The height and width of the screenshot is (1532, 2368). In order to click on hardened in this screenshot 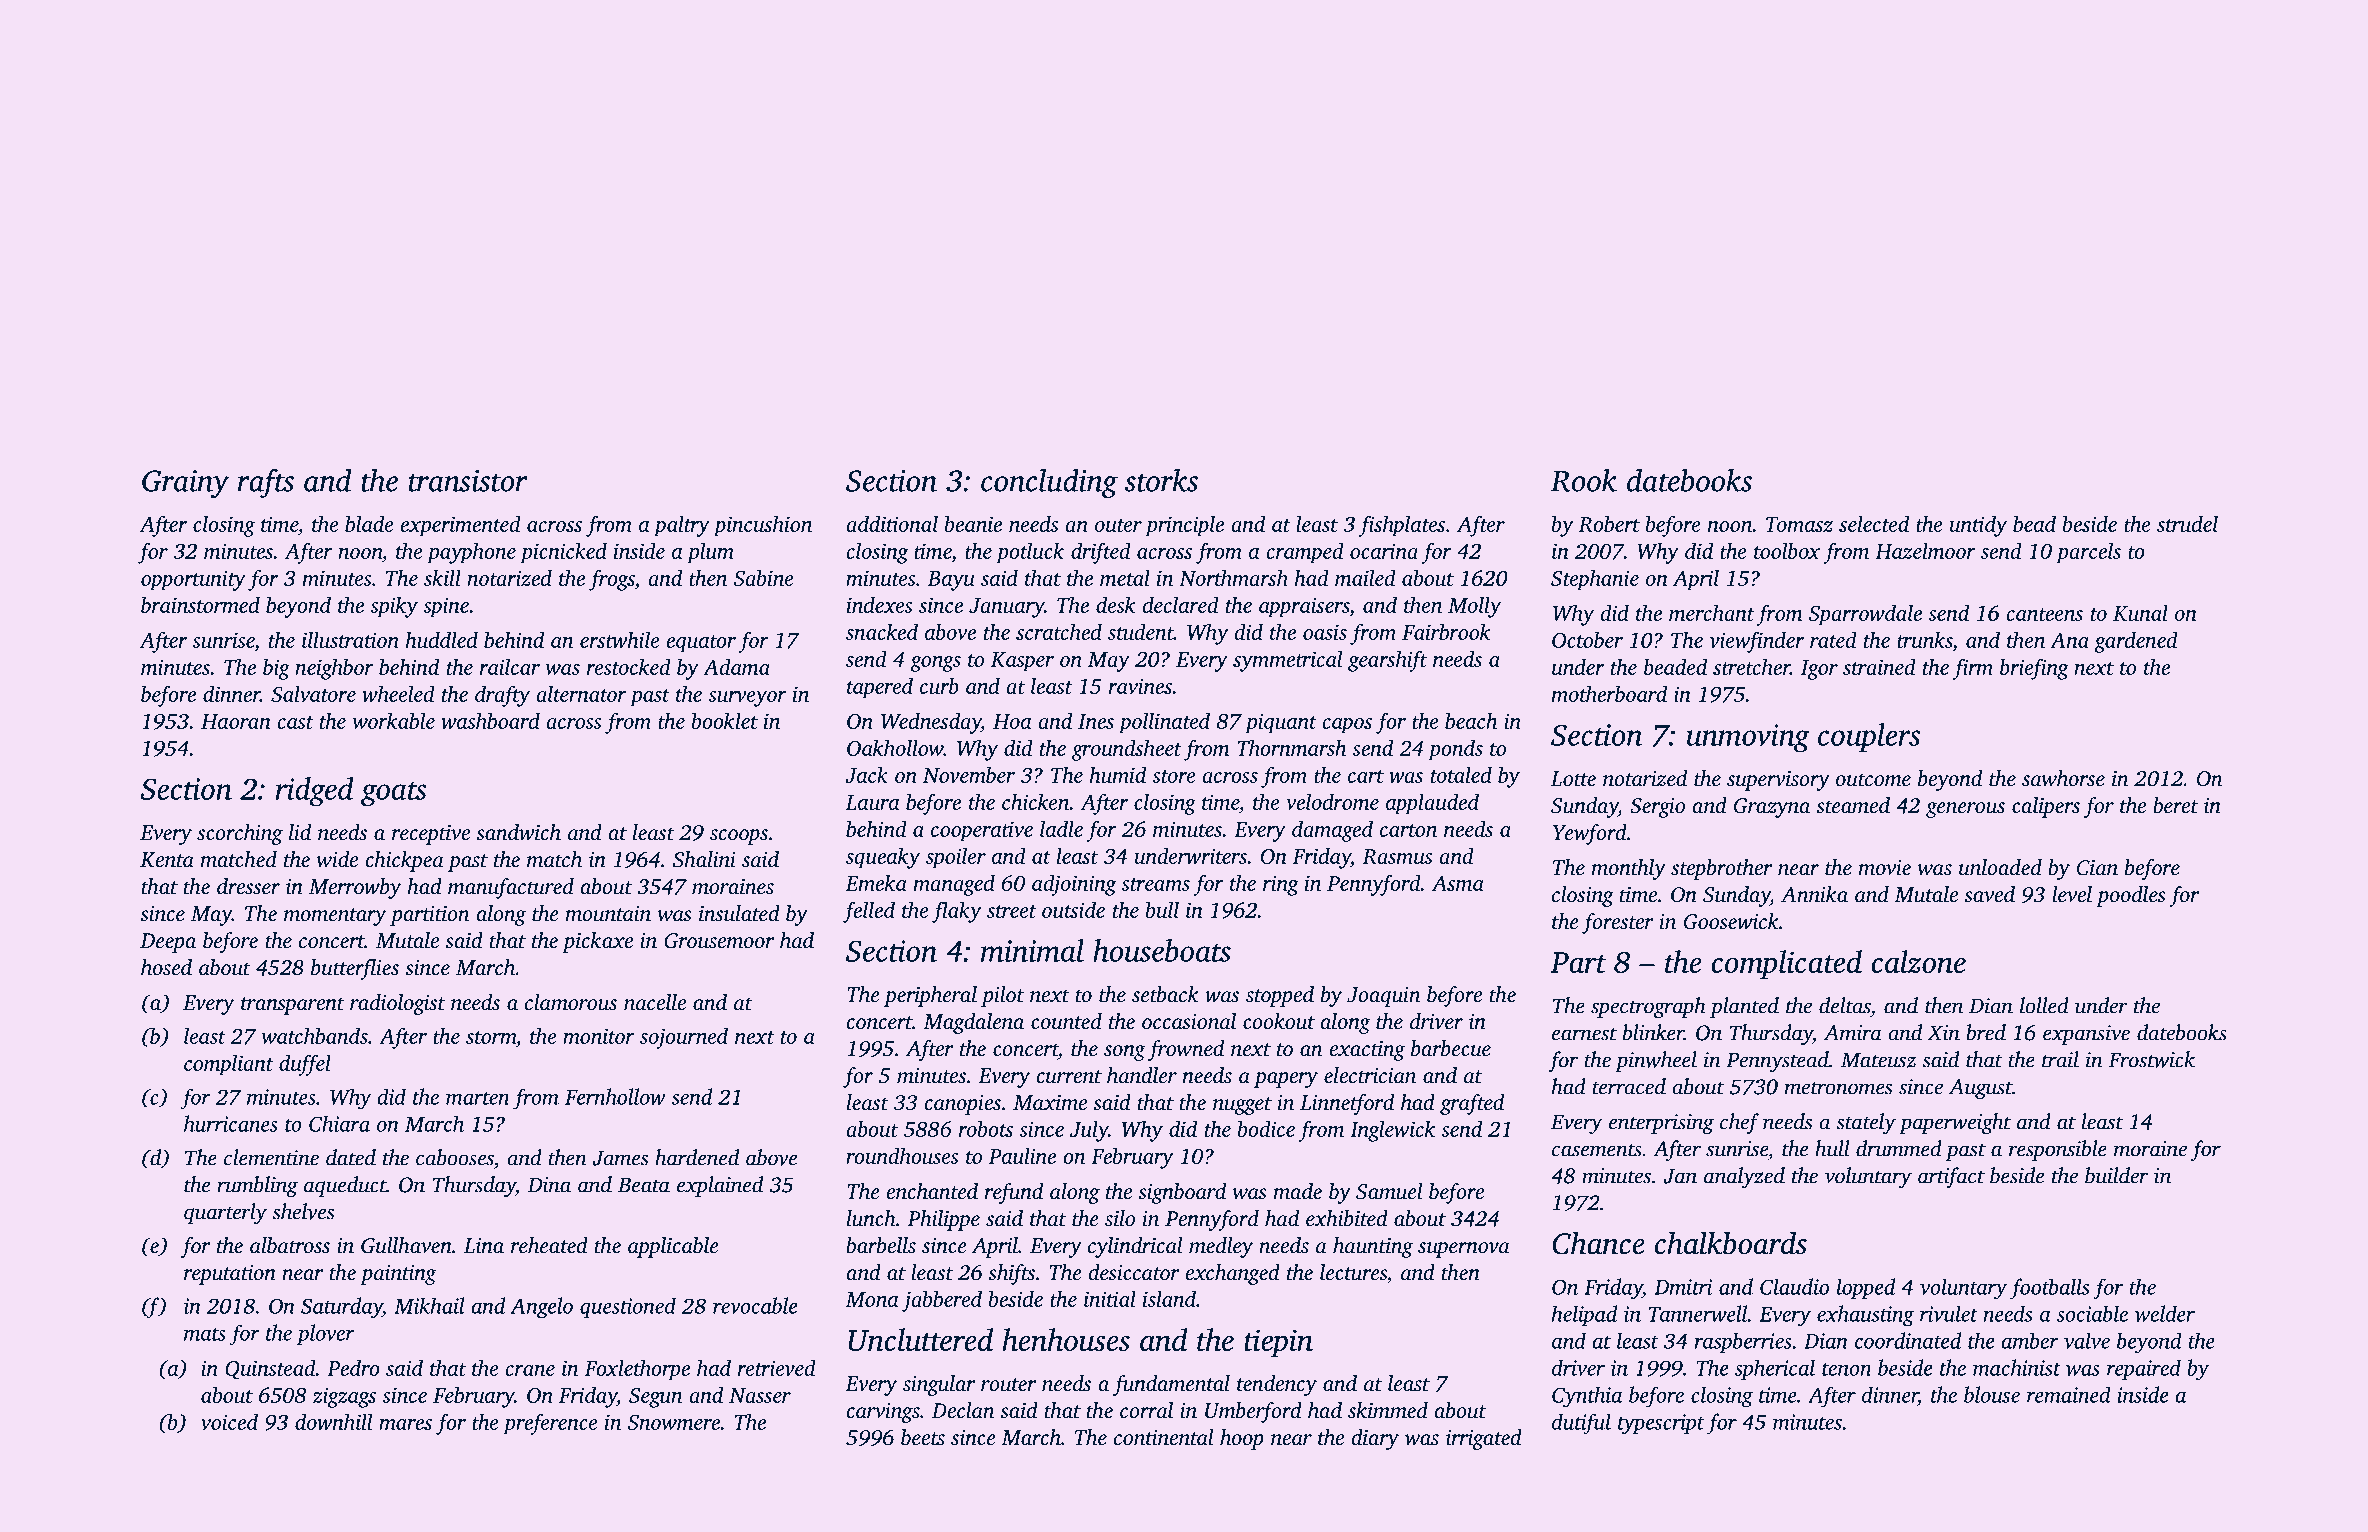, I will do `click(697, 1157)`.
